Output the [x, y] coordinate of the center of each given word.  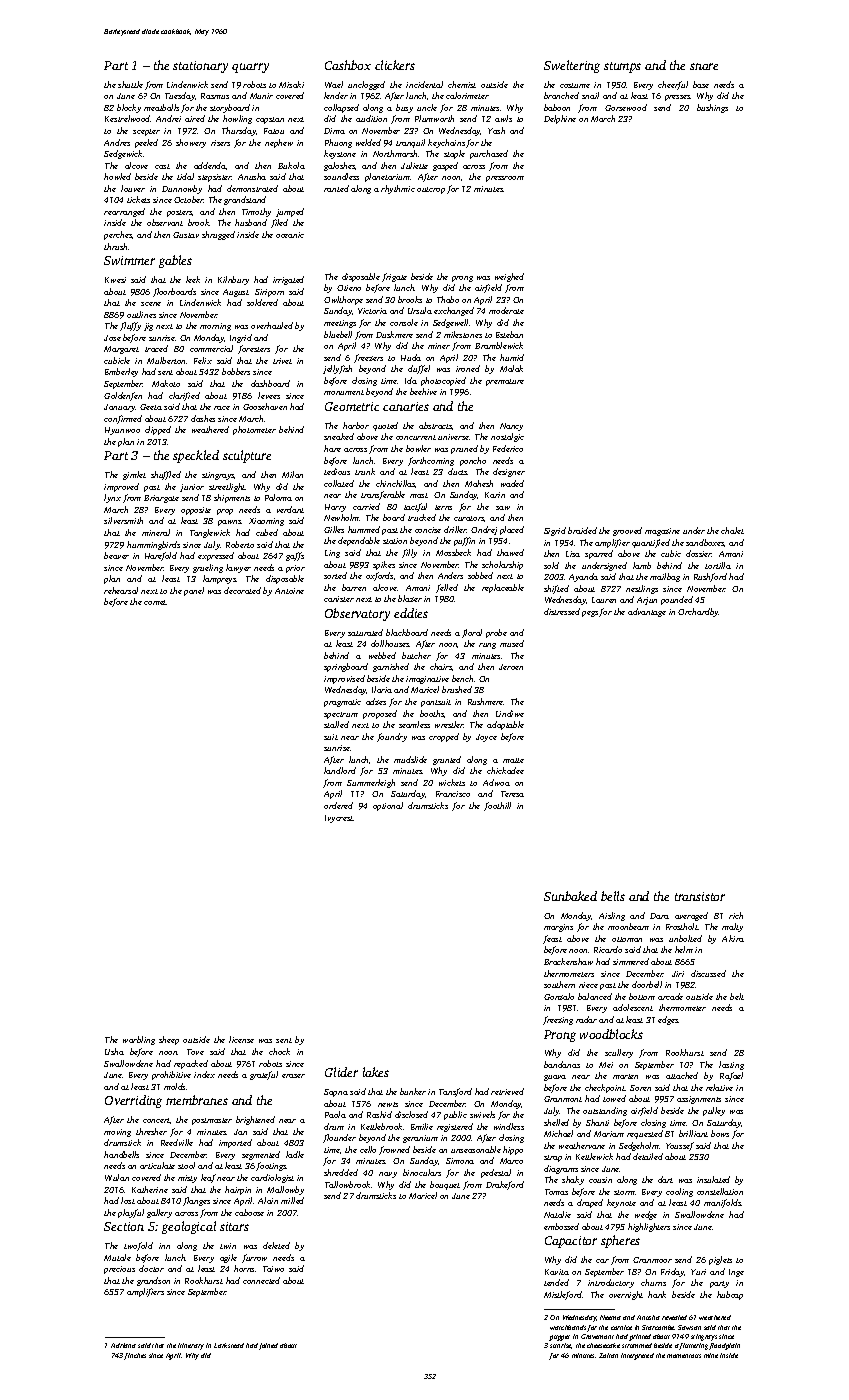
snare [704, 66]
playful [131, 1213]
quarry [250, 68]
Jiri [678, 974]
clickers [395, 65]
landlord [340, 770]
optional [388, 806]
